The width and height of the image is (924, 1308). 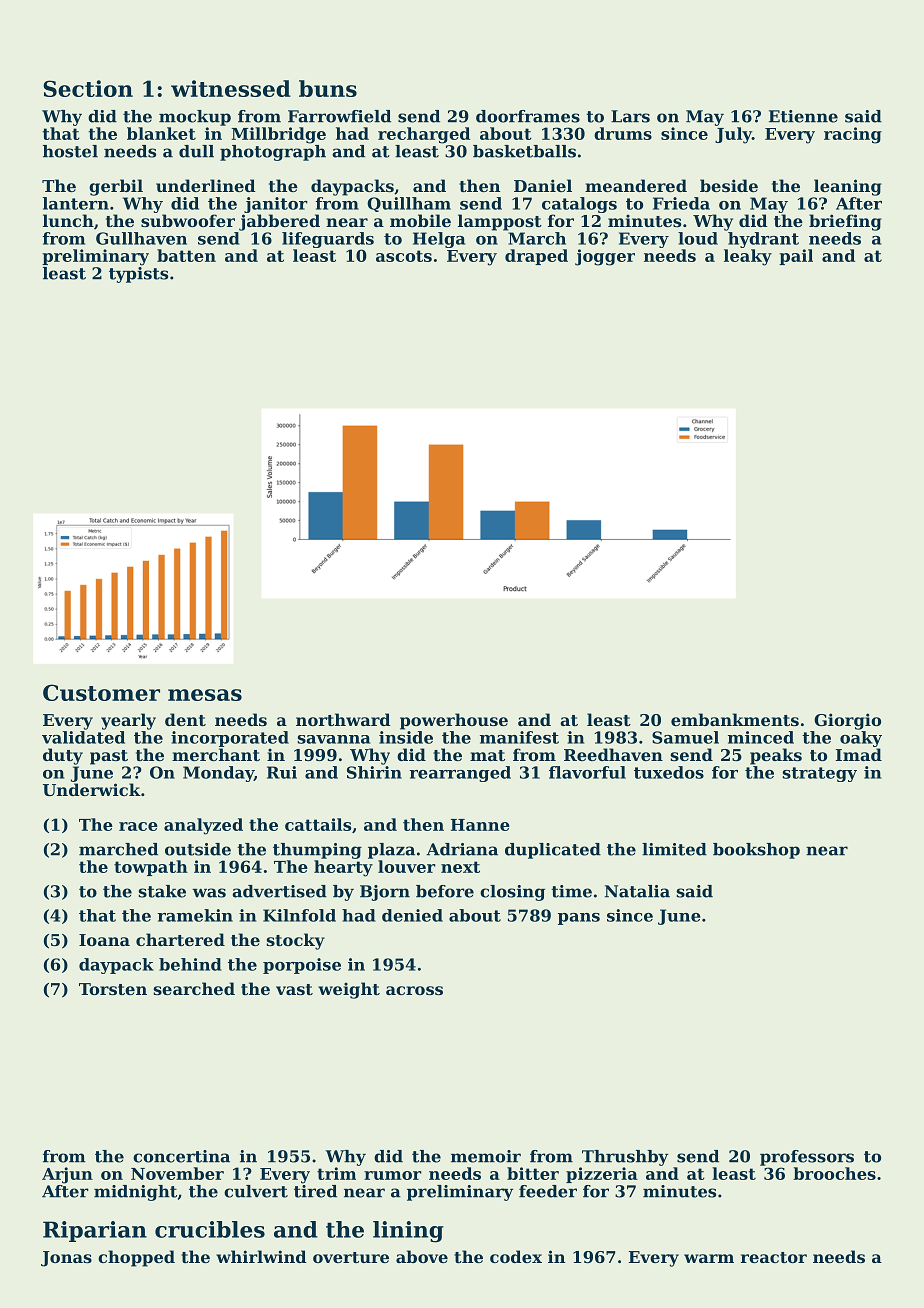 I want to click on Giorgio, so click(x=847, y=721).
